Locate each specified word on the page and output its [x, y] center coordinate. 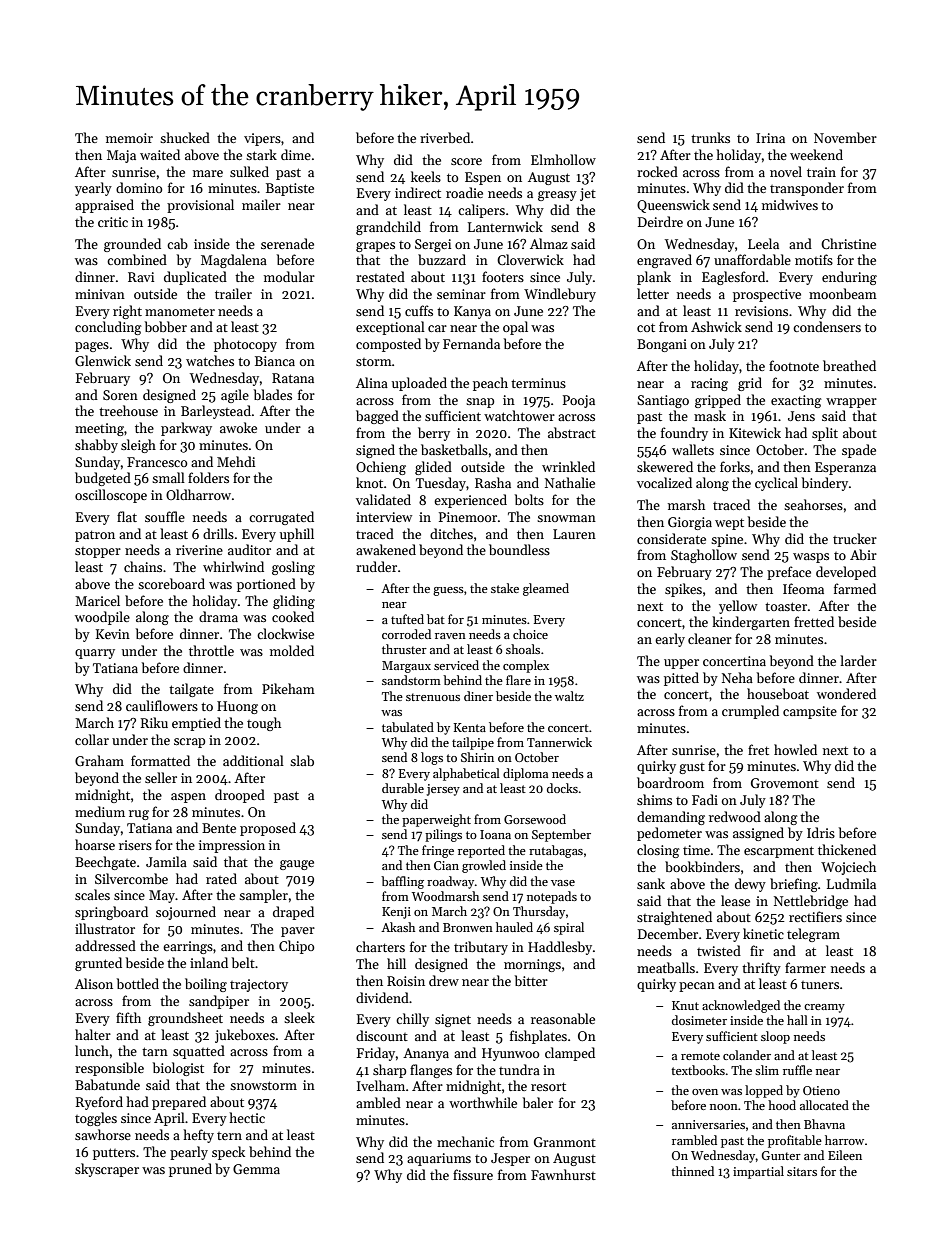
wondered [846, 693]
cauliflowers [162, 705]
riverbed [445, 137]
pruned [190, 1170]
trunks [710, 137]
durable [403, 788]
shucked [185, 137]
